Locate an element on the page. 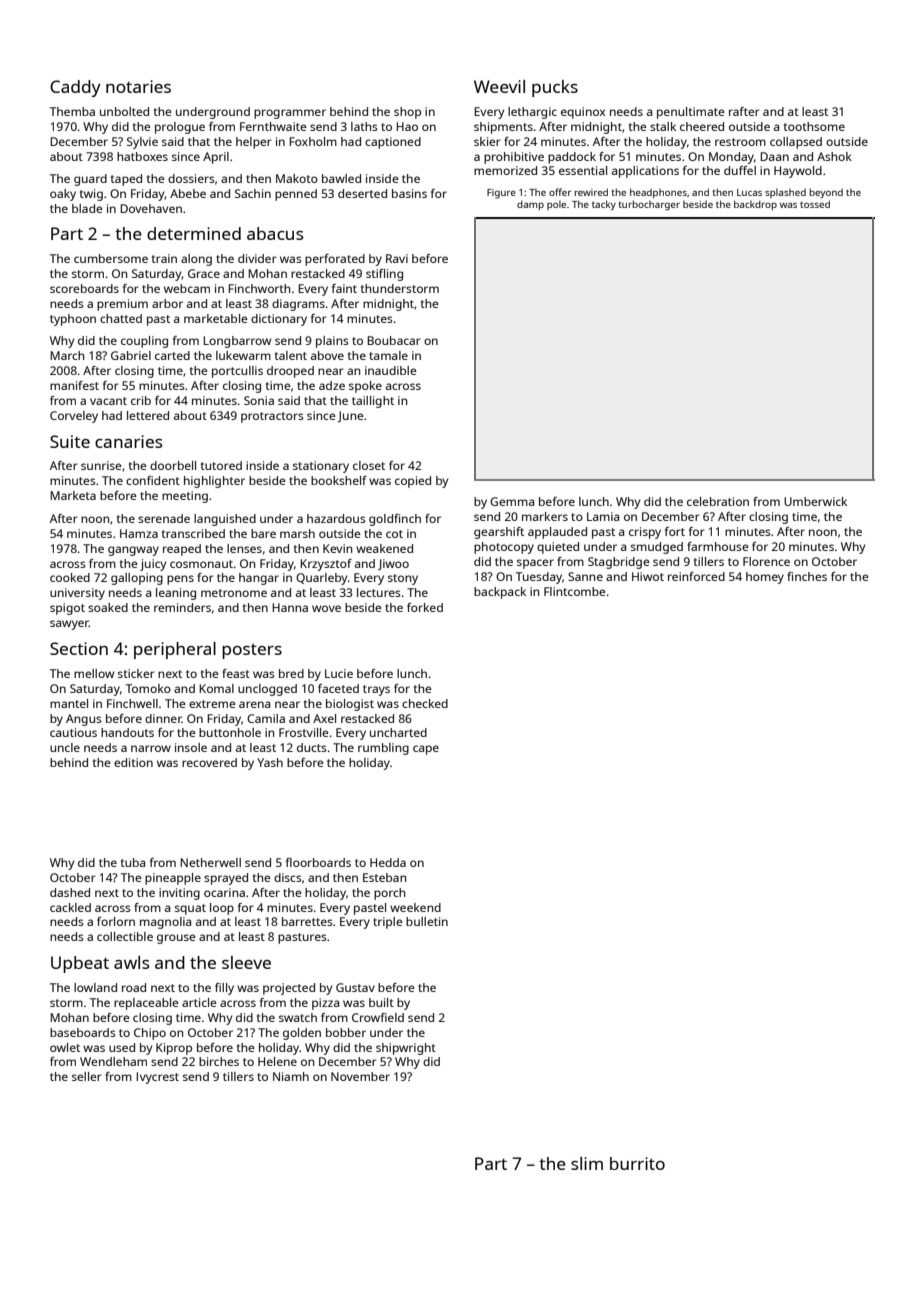 The image size is (924, 1308). seller is located at coordinates (86, 1076).
